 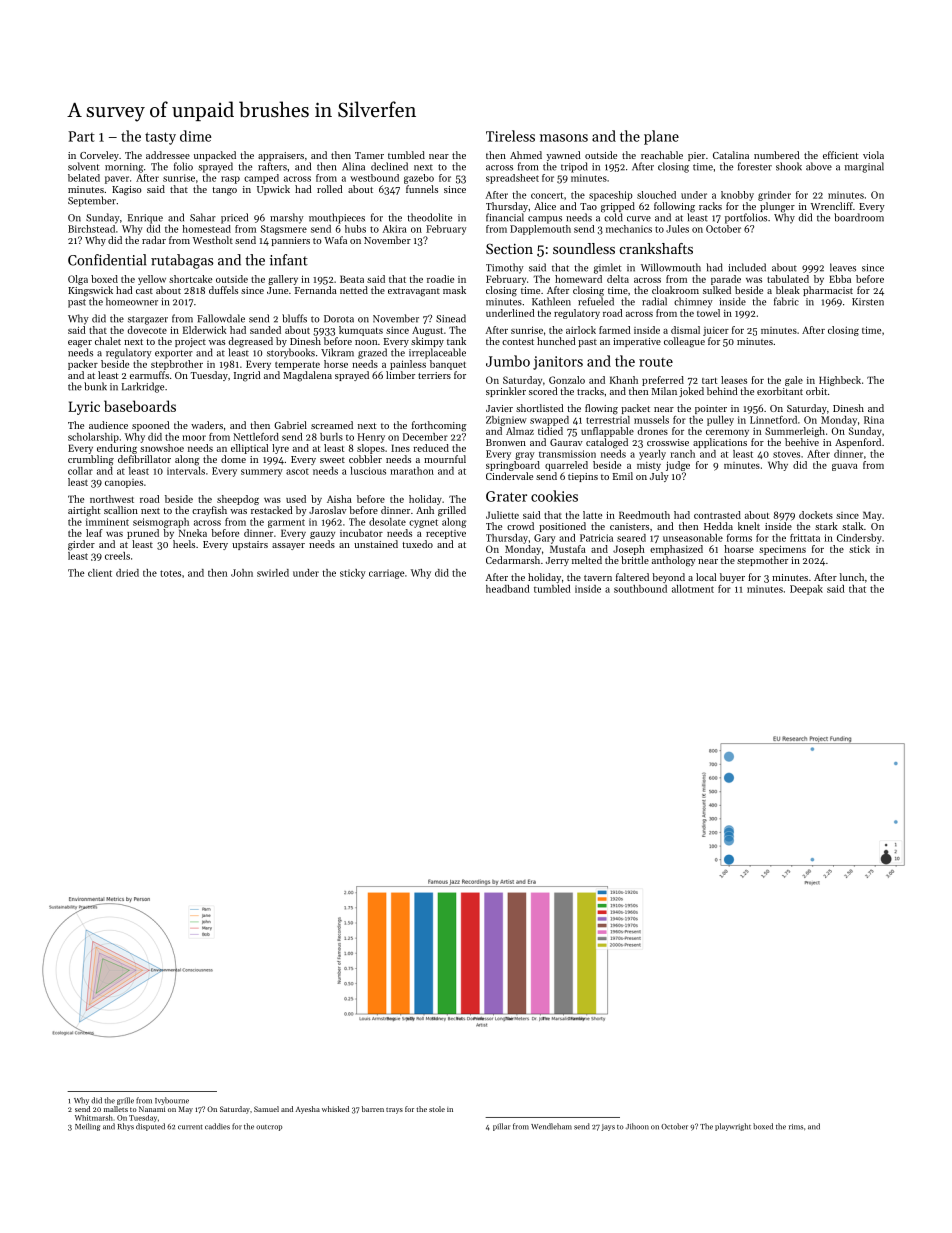 I want to click on incubator, so click(x=361, y=533).
